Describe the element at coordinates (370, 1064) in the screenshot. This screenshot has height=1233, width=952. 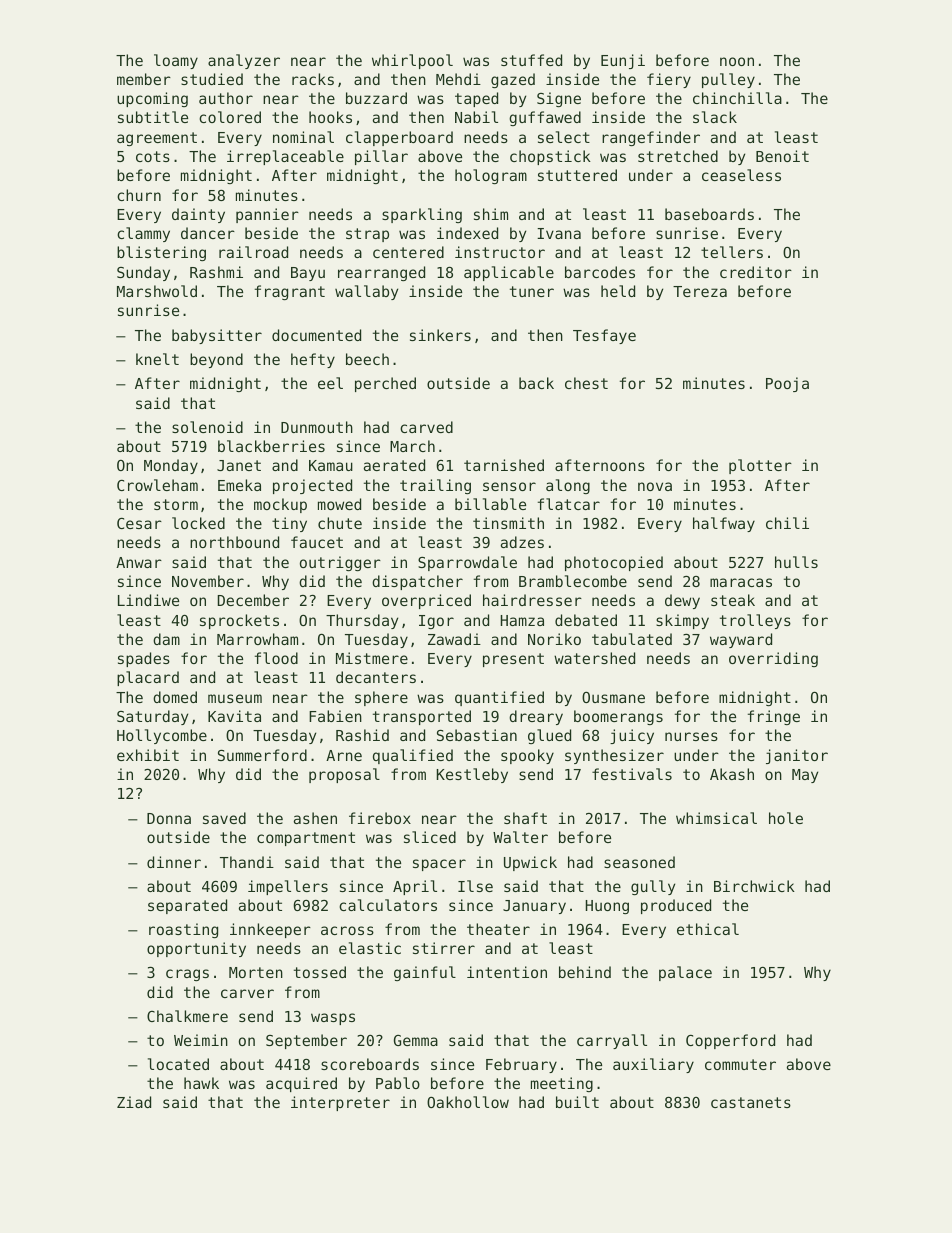
I see `scoreboards` at that location.
